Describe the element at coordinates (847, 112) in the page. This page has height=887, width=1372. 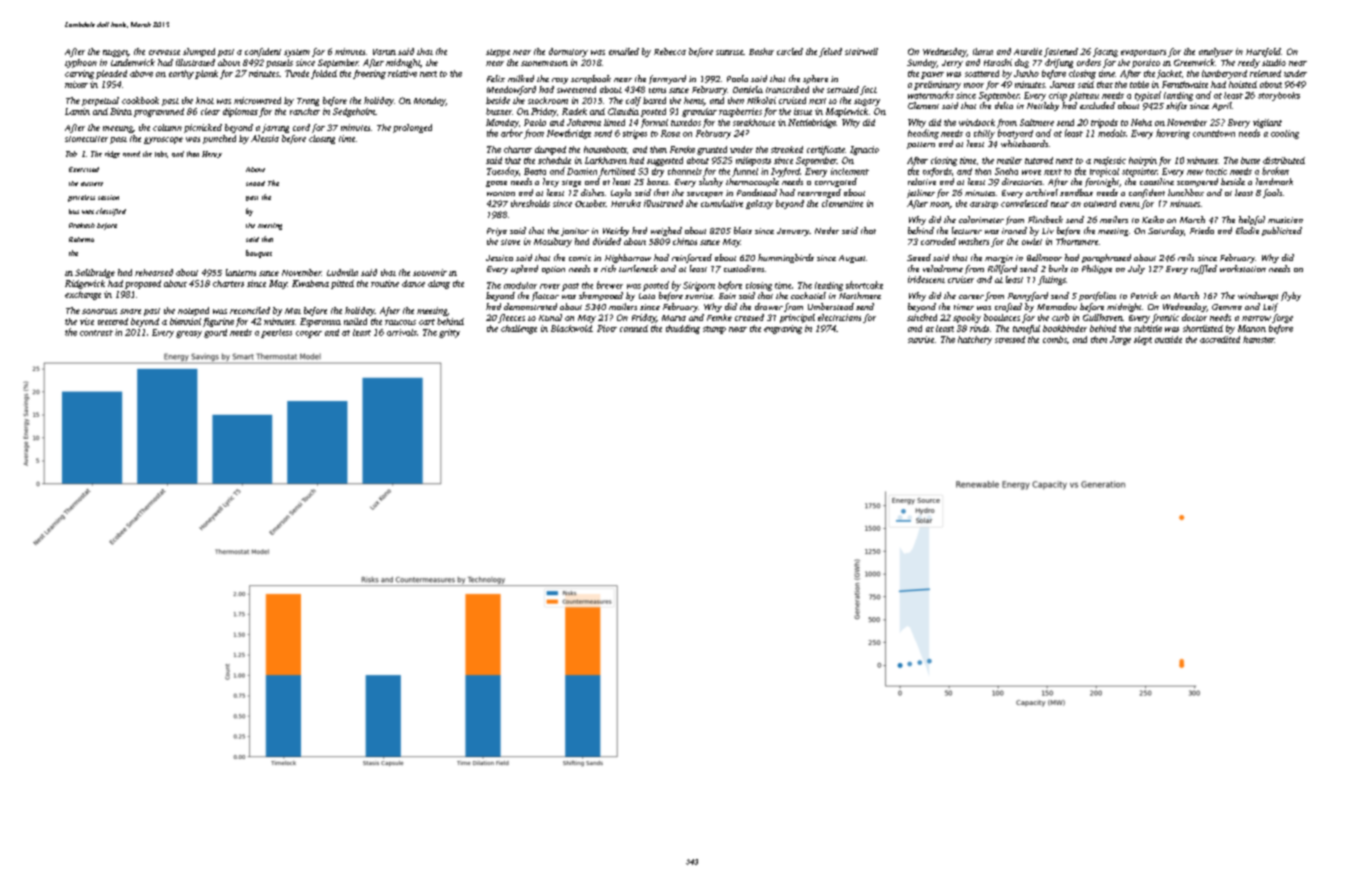
I see `Maplewick` at that location.
